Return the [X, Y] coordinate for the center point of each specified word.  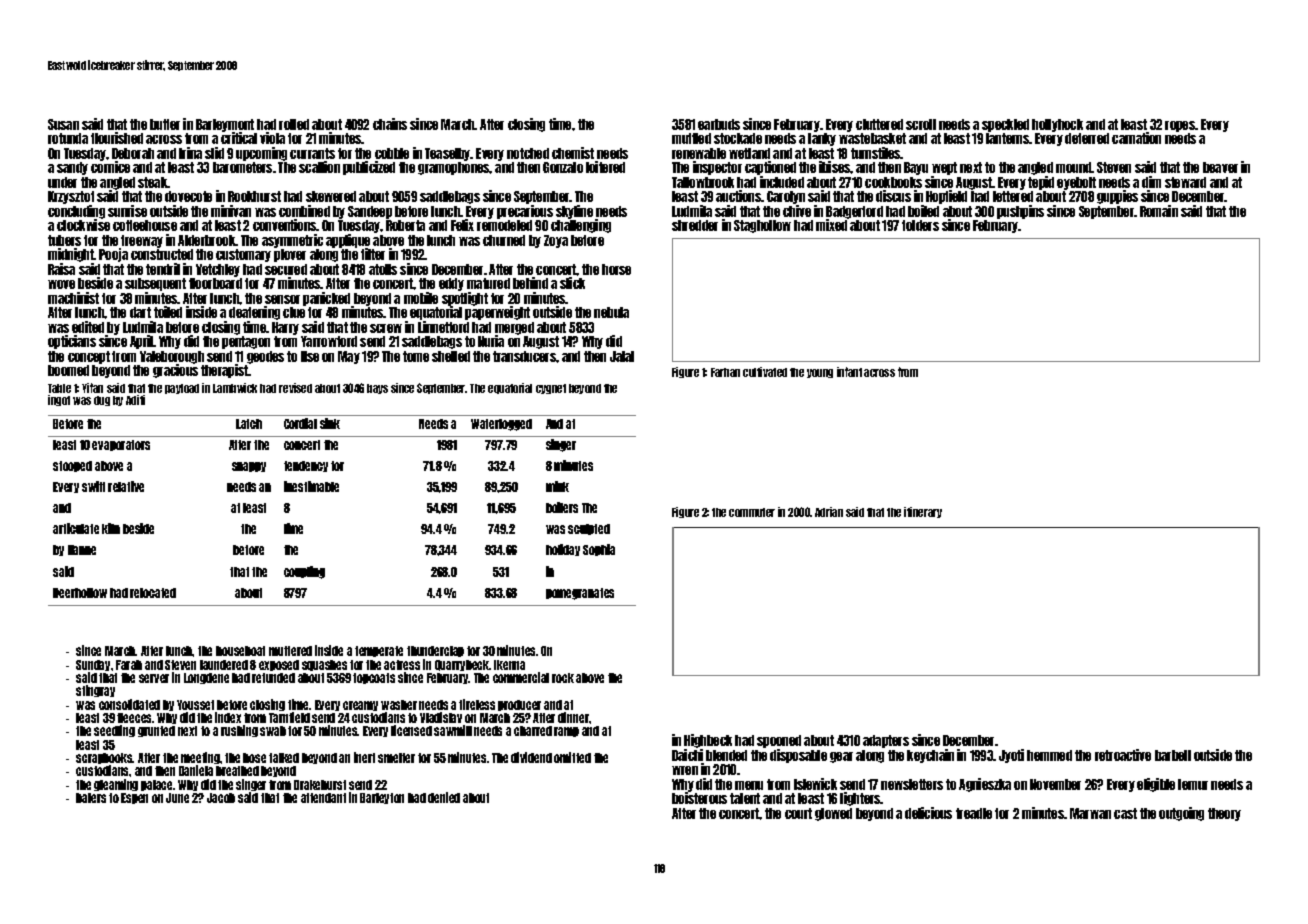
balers [91, 798]
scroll [921, 124]
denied [444, 797]
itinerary [923, 512]
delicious [928, 813]
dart [140, 312]
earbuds [719, 124]
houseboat [240, 651]
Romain [1159, 211]
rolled [294, 124]
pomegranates [580, 594]
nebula [611, 312]
